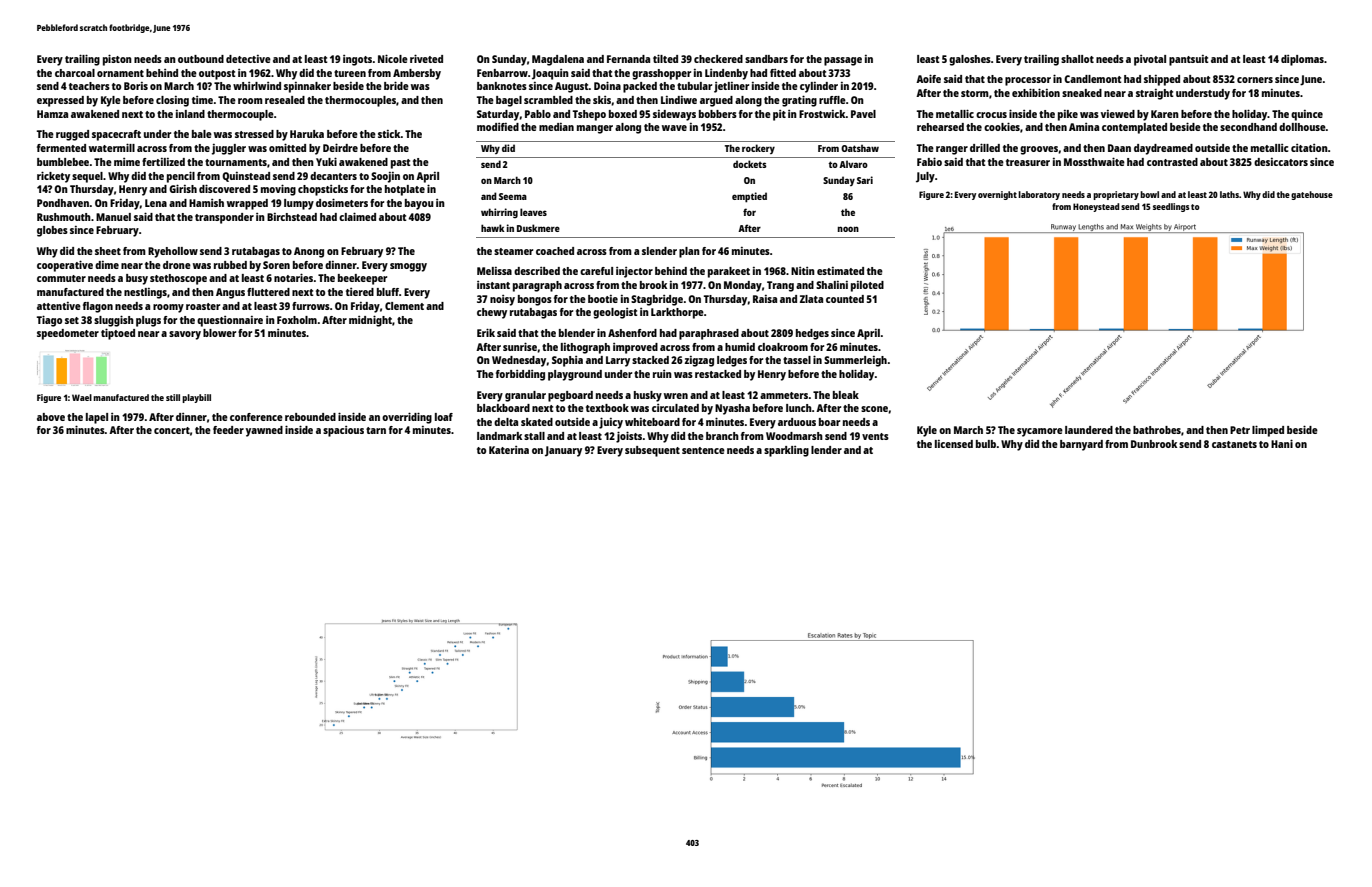 This screenshot has width=1372, height=887. I want to click on Sophia, so click(567, 361).
